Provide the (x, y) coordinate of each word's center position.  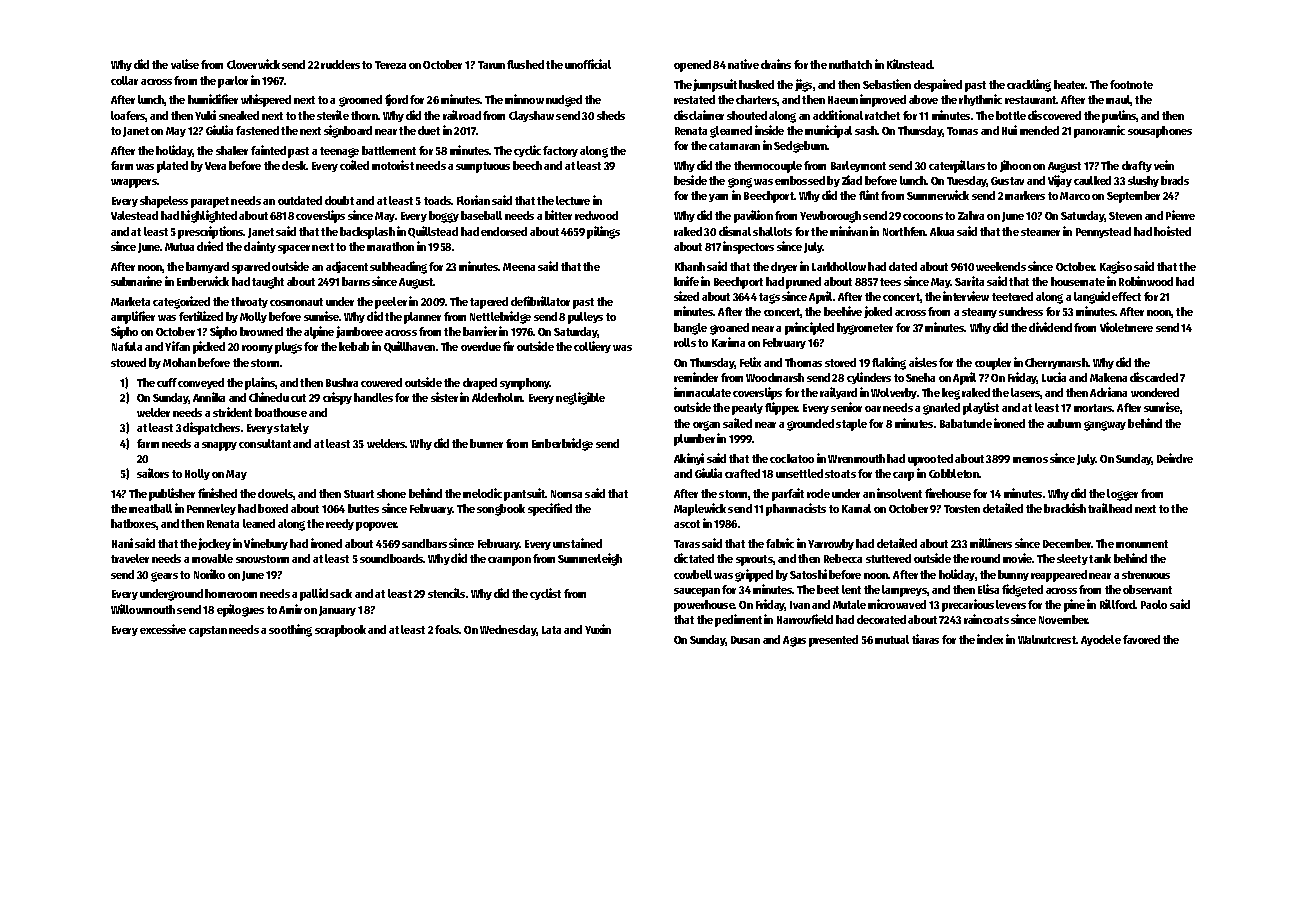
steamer (1040, 232)
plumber (694, 440)
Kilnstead (910, 64)
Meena (519, 267)
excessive (163, 629)
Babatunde (966, 423)
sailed (737, 423)
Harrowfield (805, 619)
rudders (340, 64)
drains (776, 64)
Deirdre (1175, 458)
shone (391, 493)
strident (232, 412)
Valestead (134, 215)
